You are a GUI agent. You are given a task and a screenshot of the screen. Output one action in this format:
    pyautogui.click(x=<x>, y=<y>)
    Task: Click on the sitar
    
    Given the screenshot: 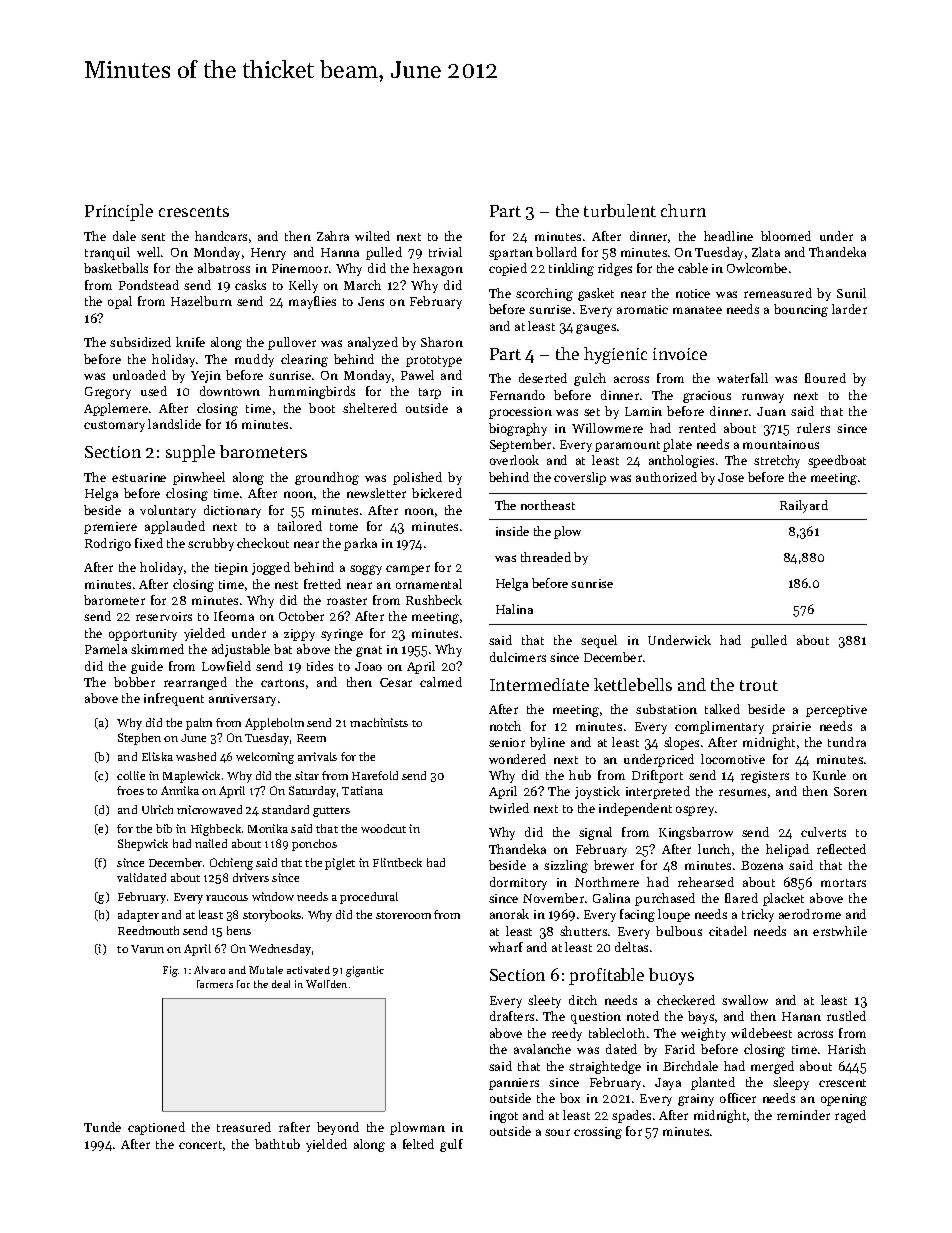 What is the action you would take?
    pyautogui.click(x=307, y=775)
